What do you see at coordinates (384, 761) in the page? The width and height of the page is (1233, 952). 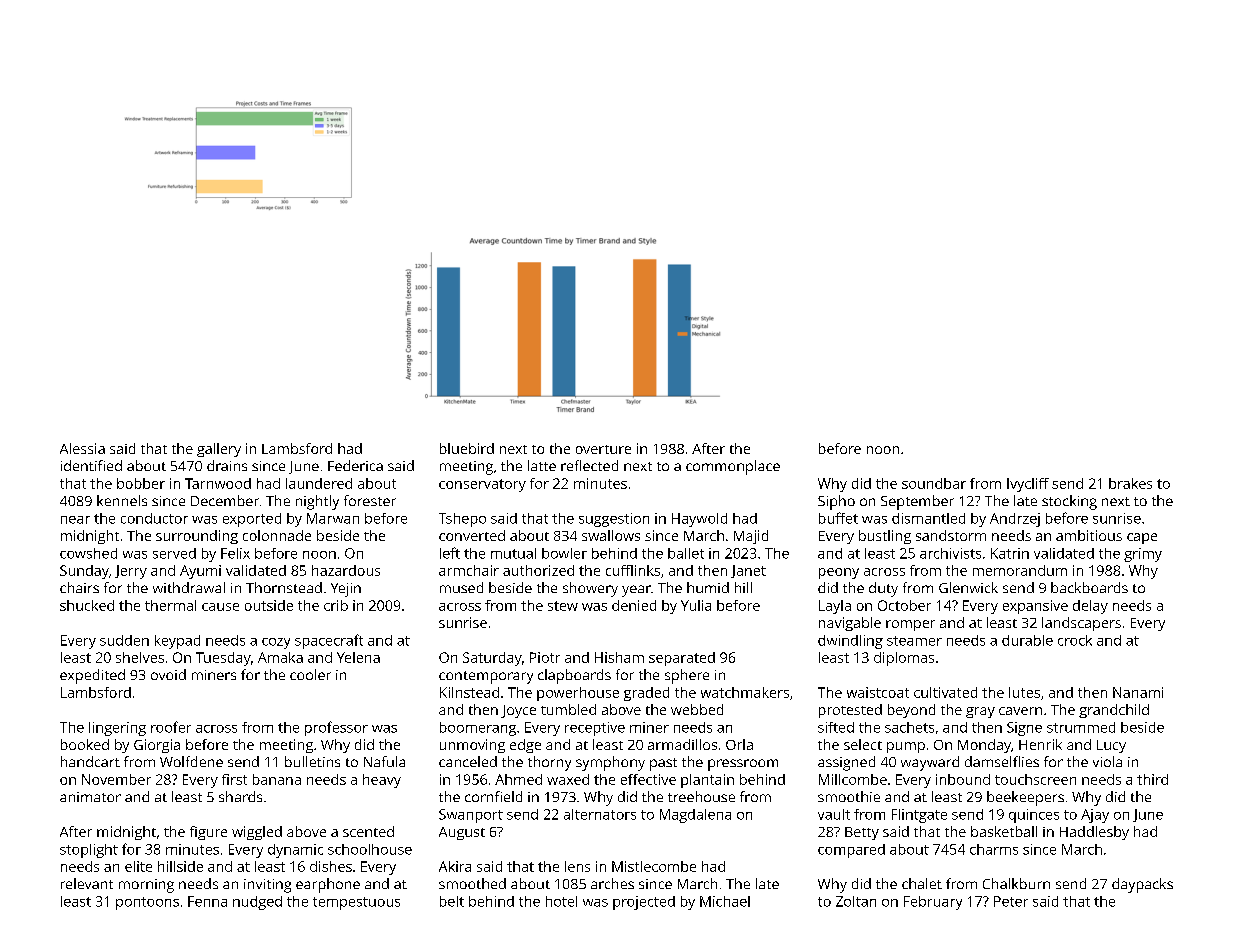 I see `Nafula` at bounding box center [384, 761].
